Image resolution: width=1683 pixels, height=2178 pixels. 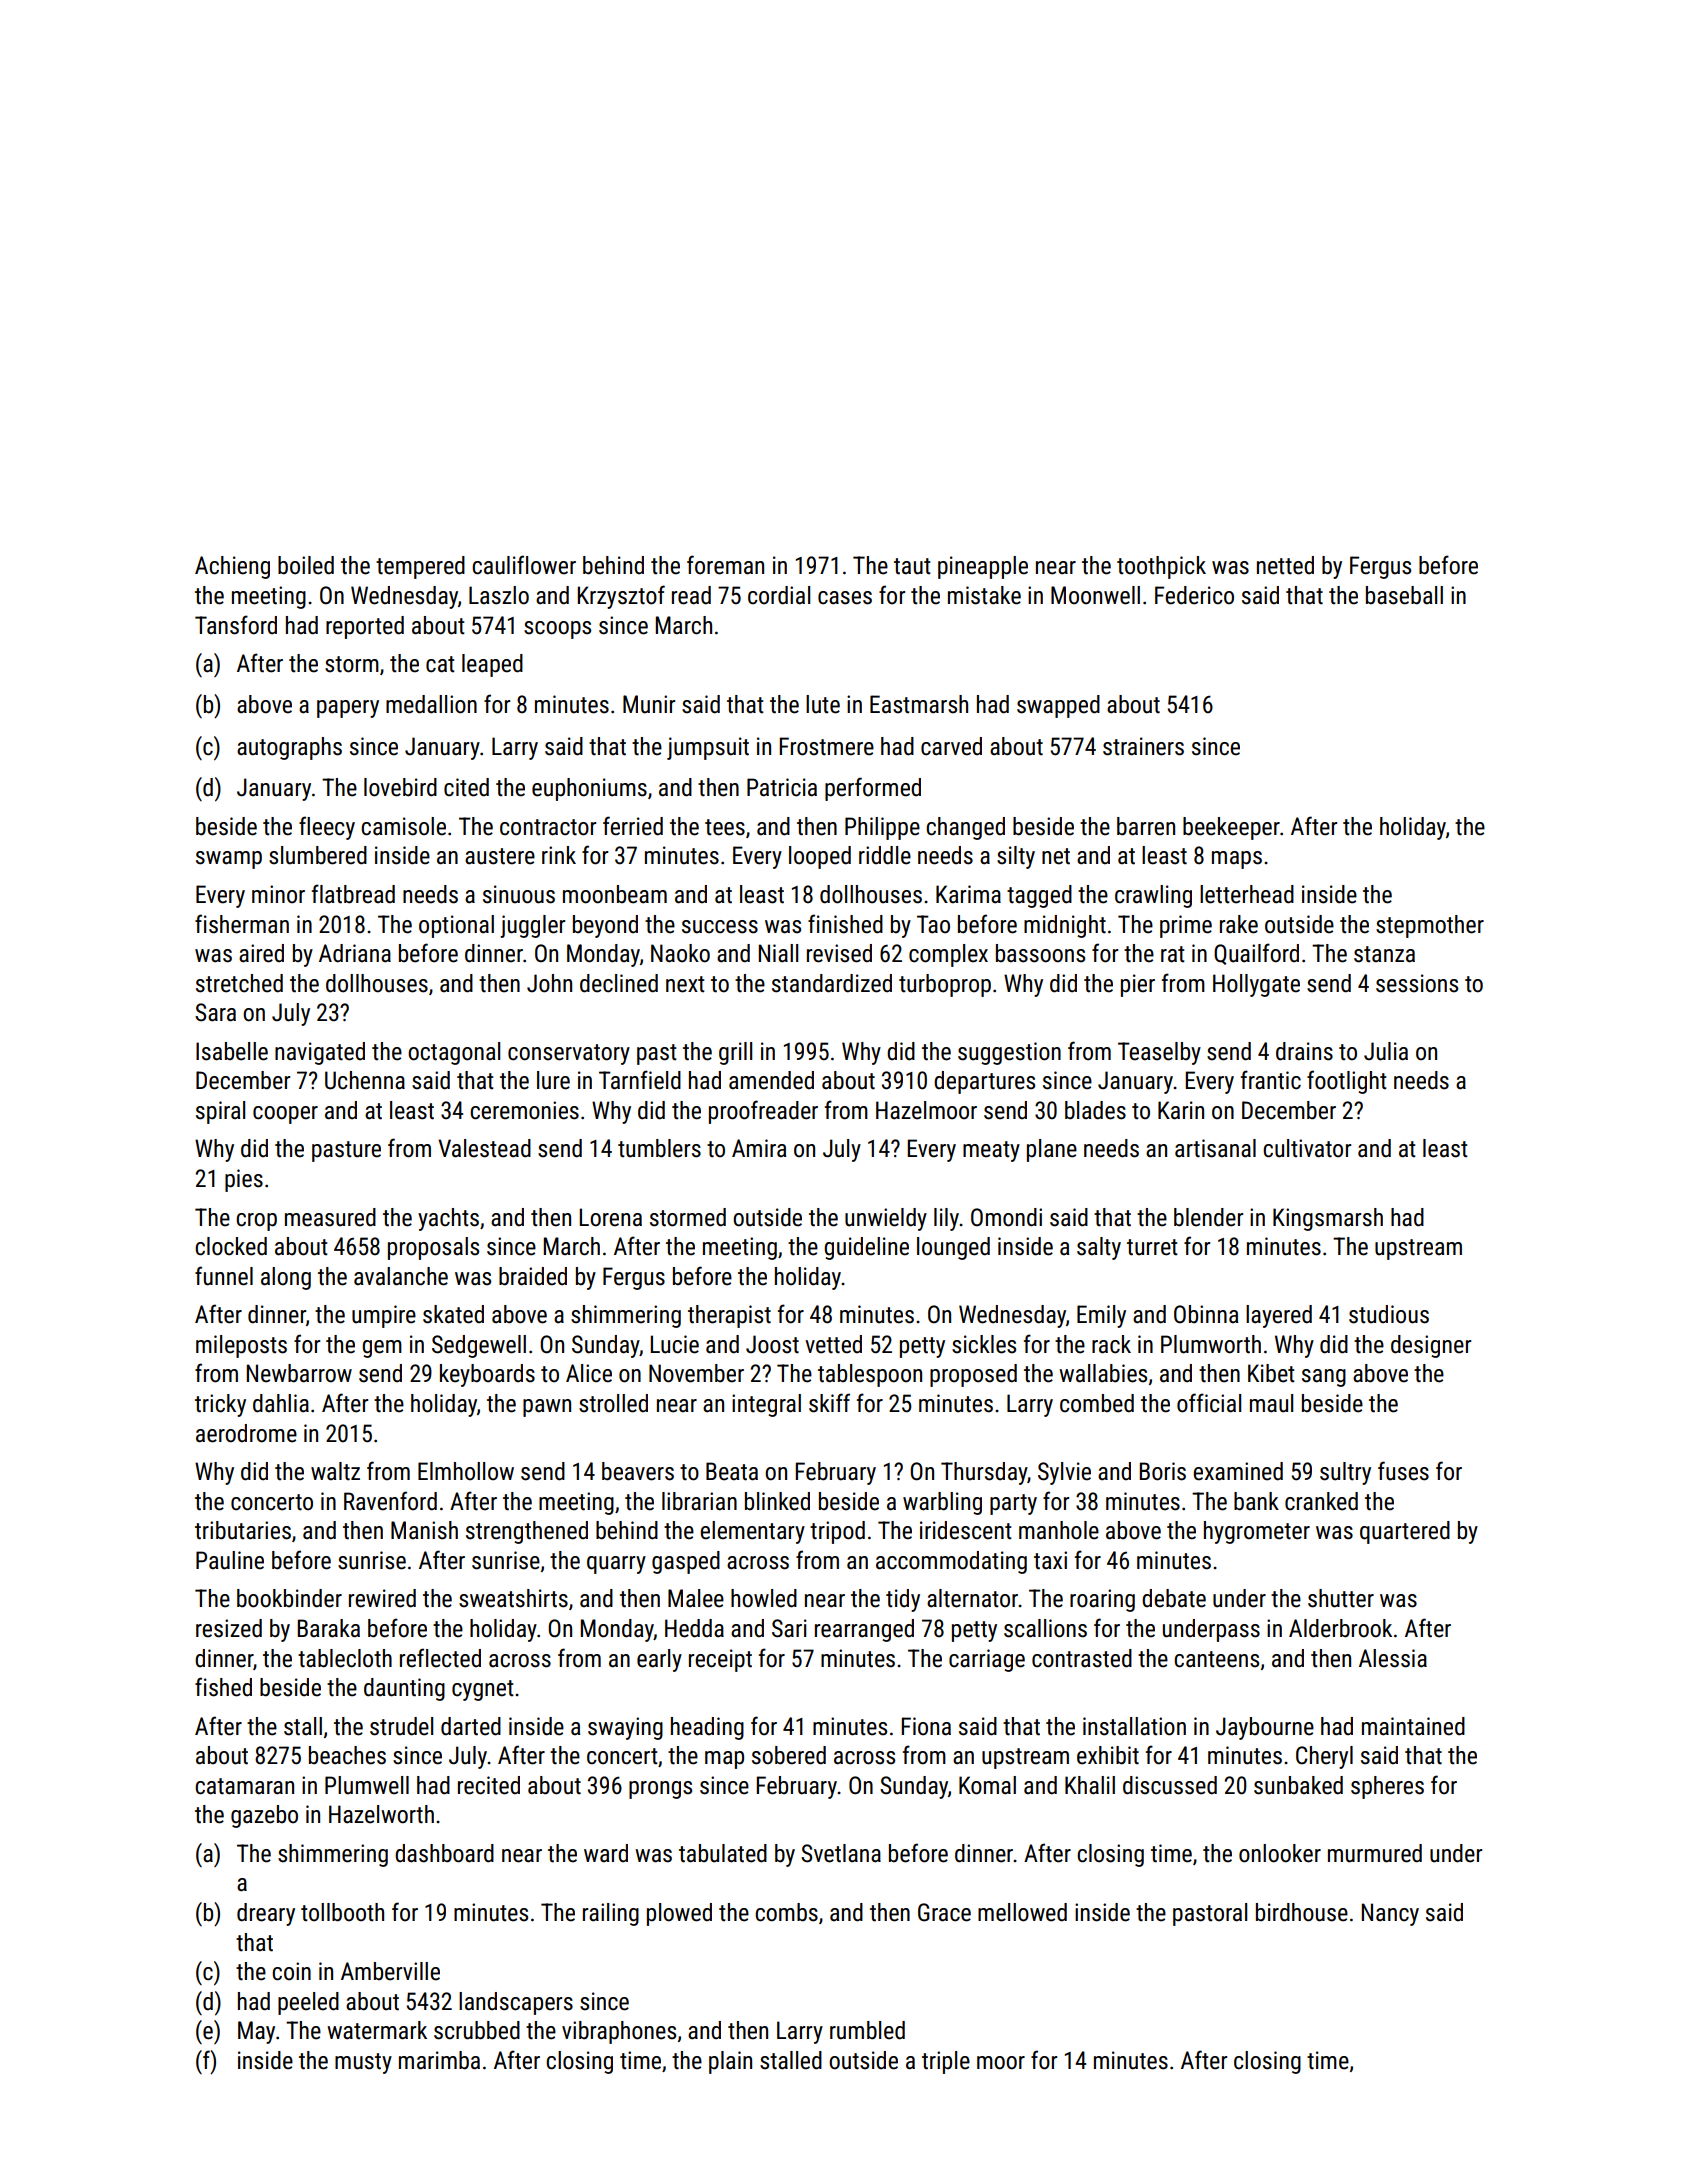 What do you see at coordinates (513, 1598) in the screenshot?
I see `sweatshirts` at bounding box center [513, 1598].
